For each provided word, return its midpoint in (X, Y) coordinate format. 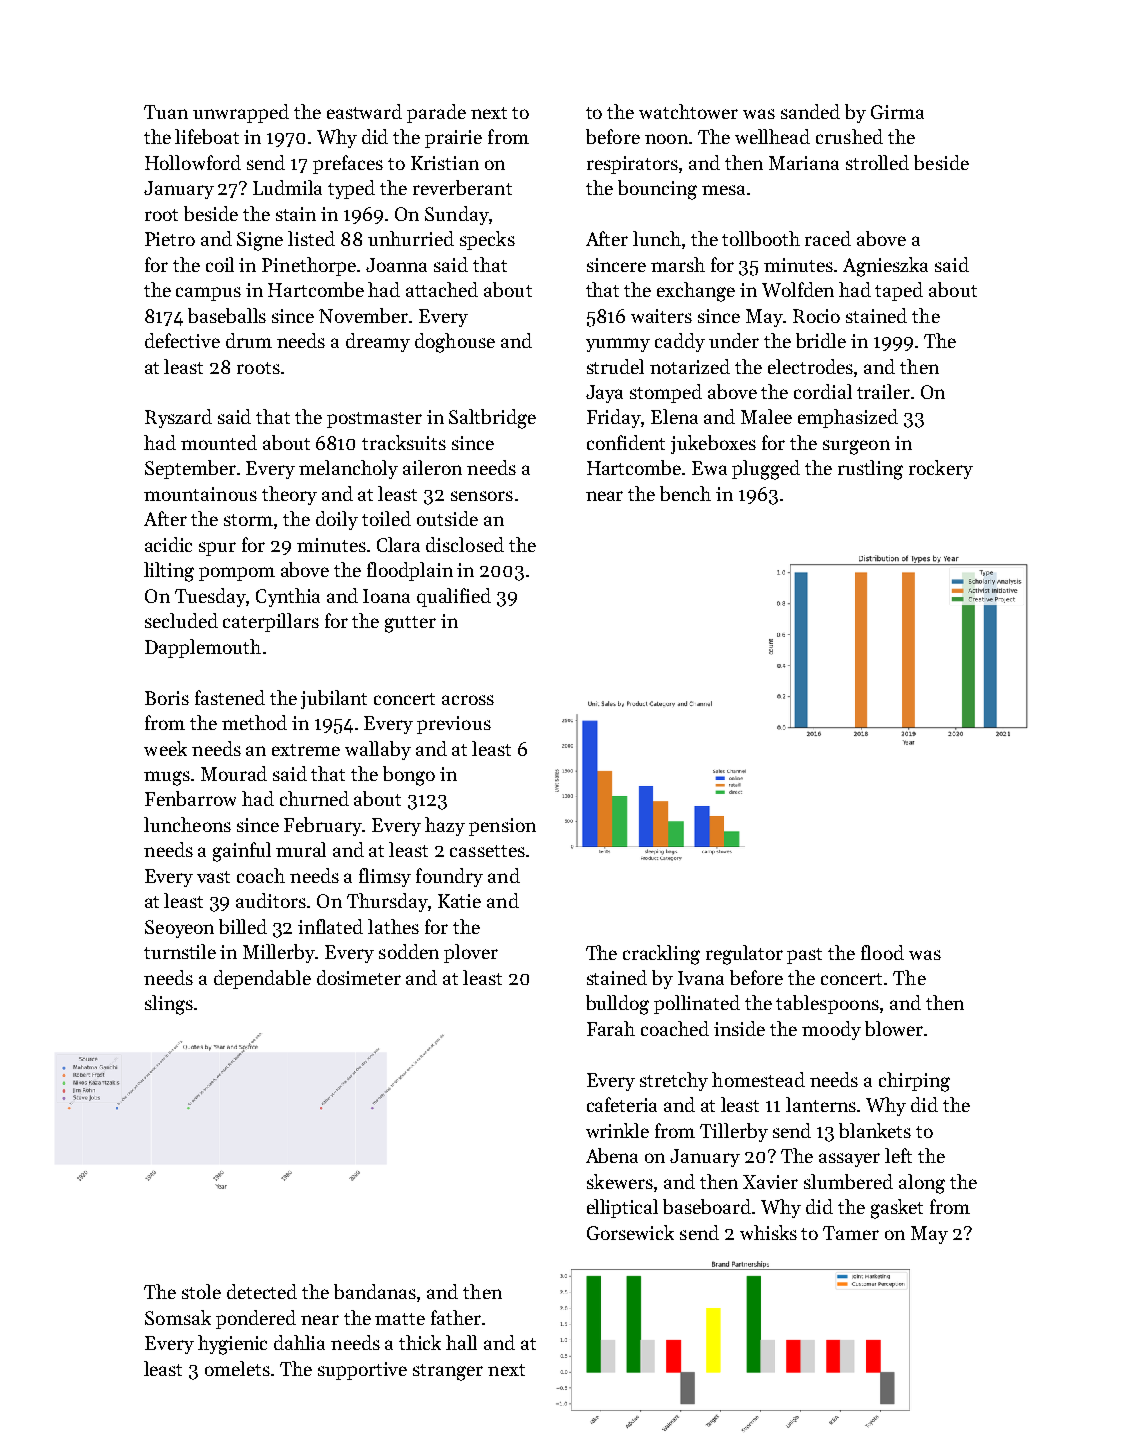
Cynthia (288, 597)
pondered (256, 1319)
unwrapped (241, 113)
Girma (897, 112)
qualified (454, 597)
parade (436, 113)
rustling (870, 470)
